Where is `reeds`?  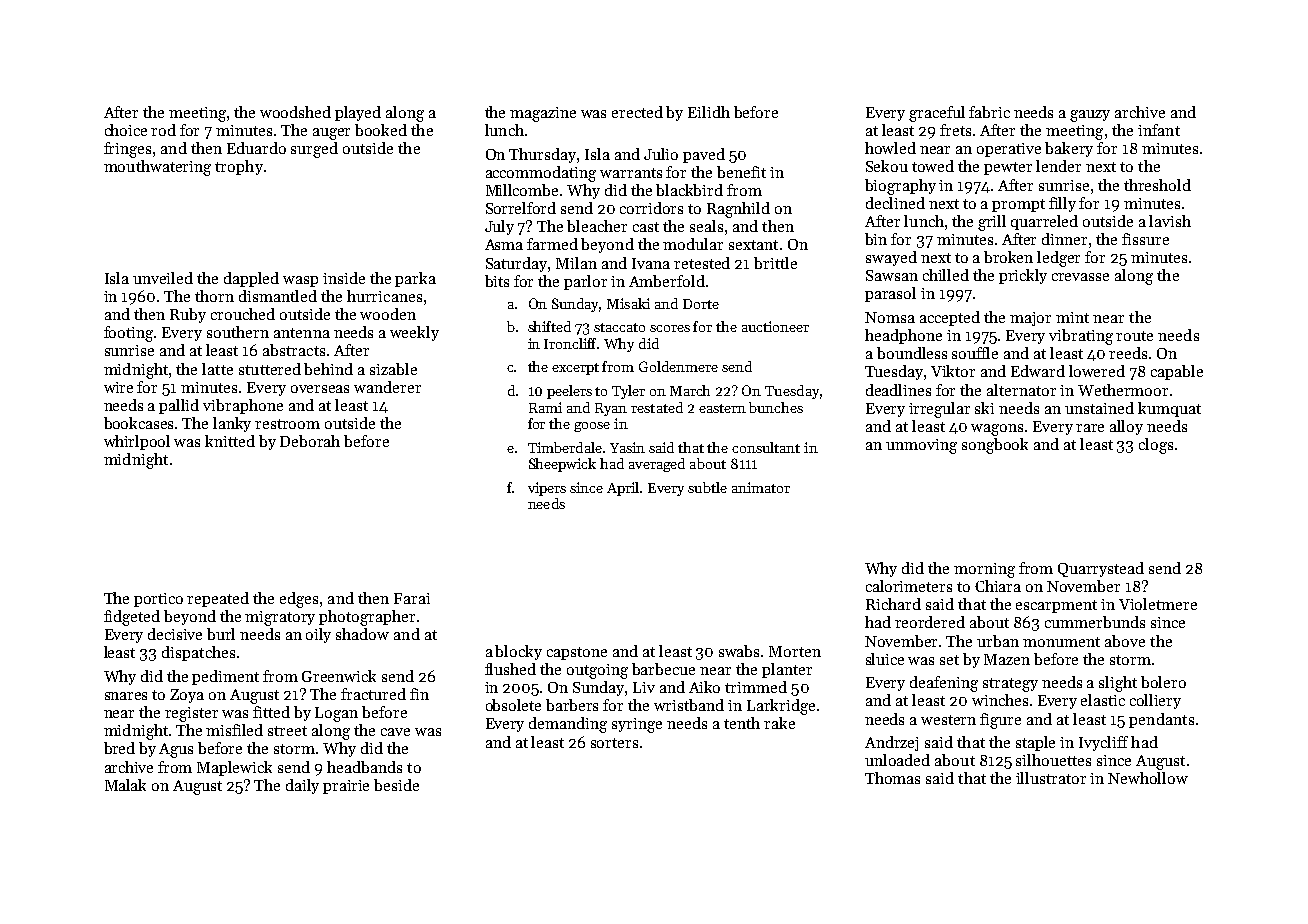
reeds is located at coordinates (1128, 353).
